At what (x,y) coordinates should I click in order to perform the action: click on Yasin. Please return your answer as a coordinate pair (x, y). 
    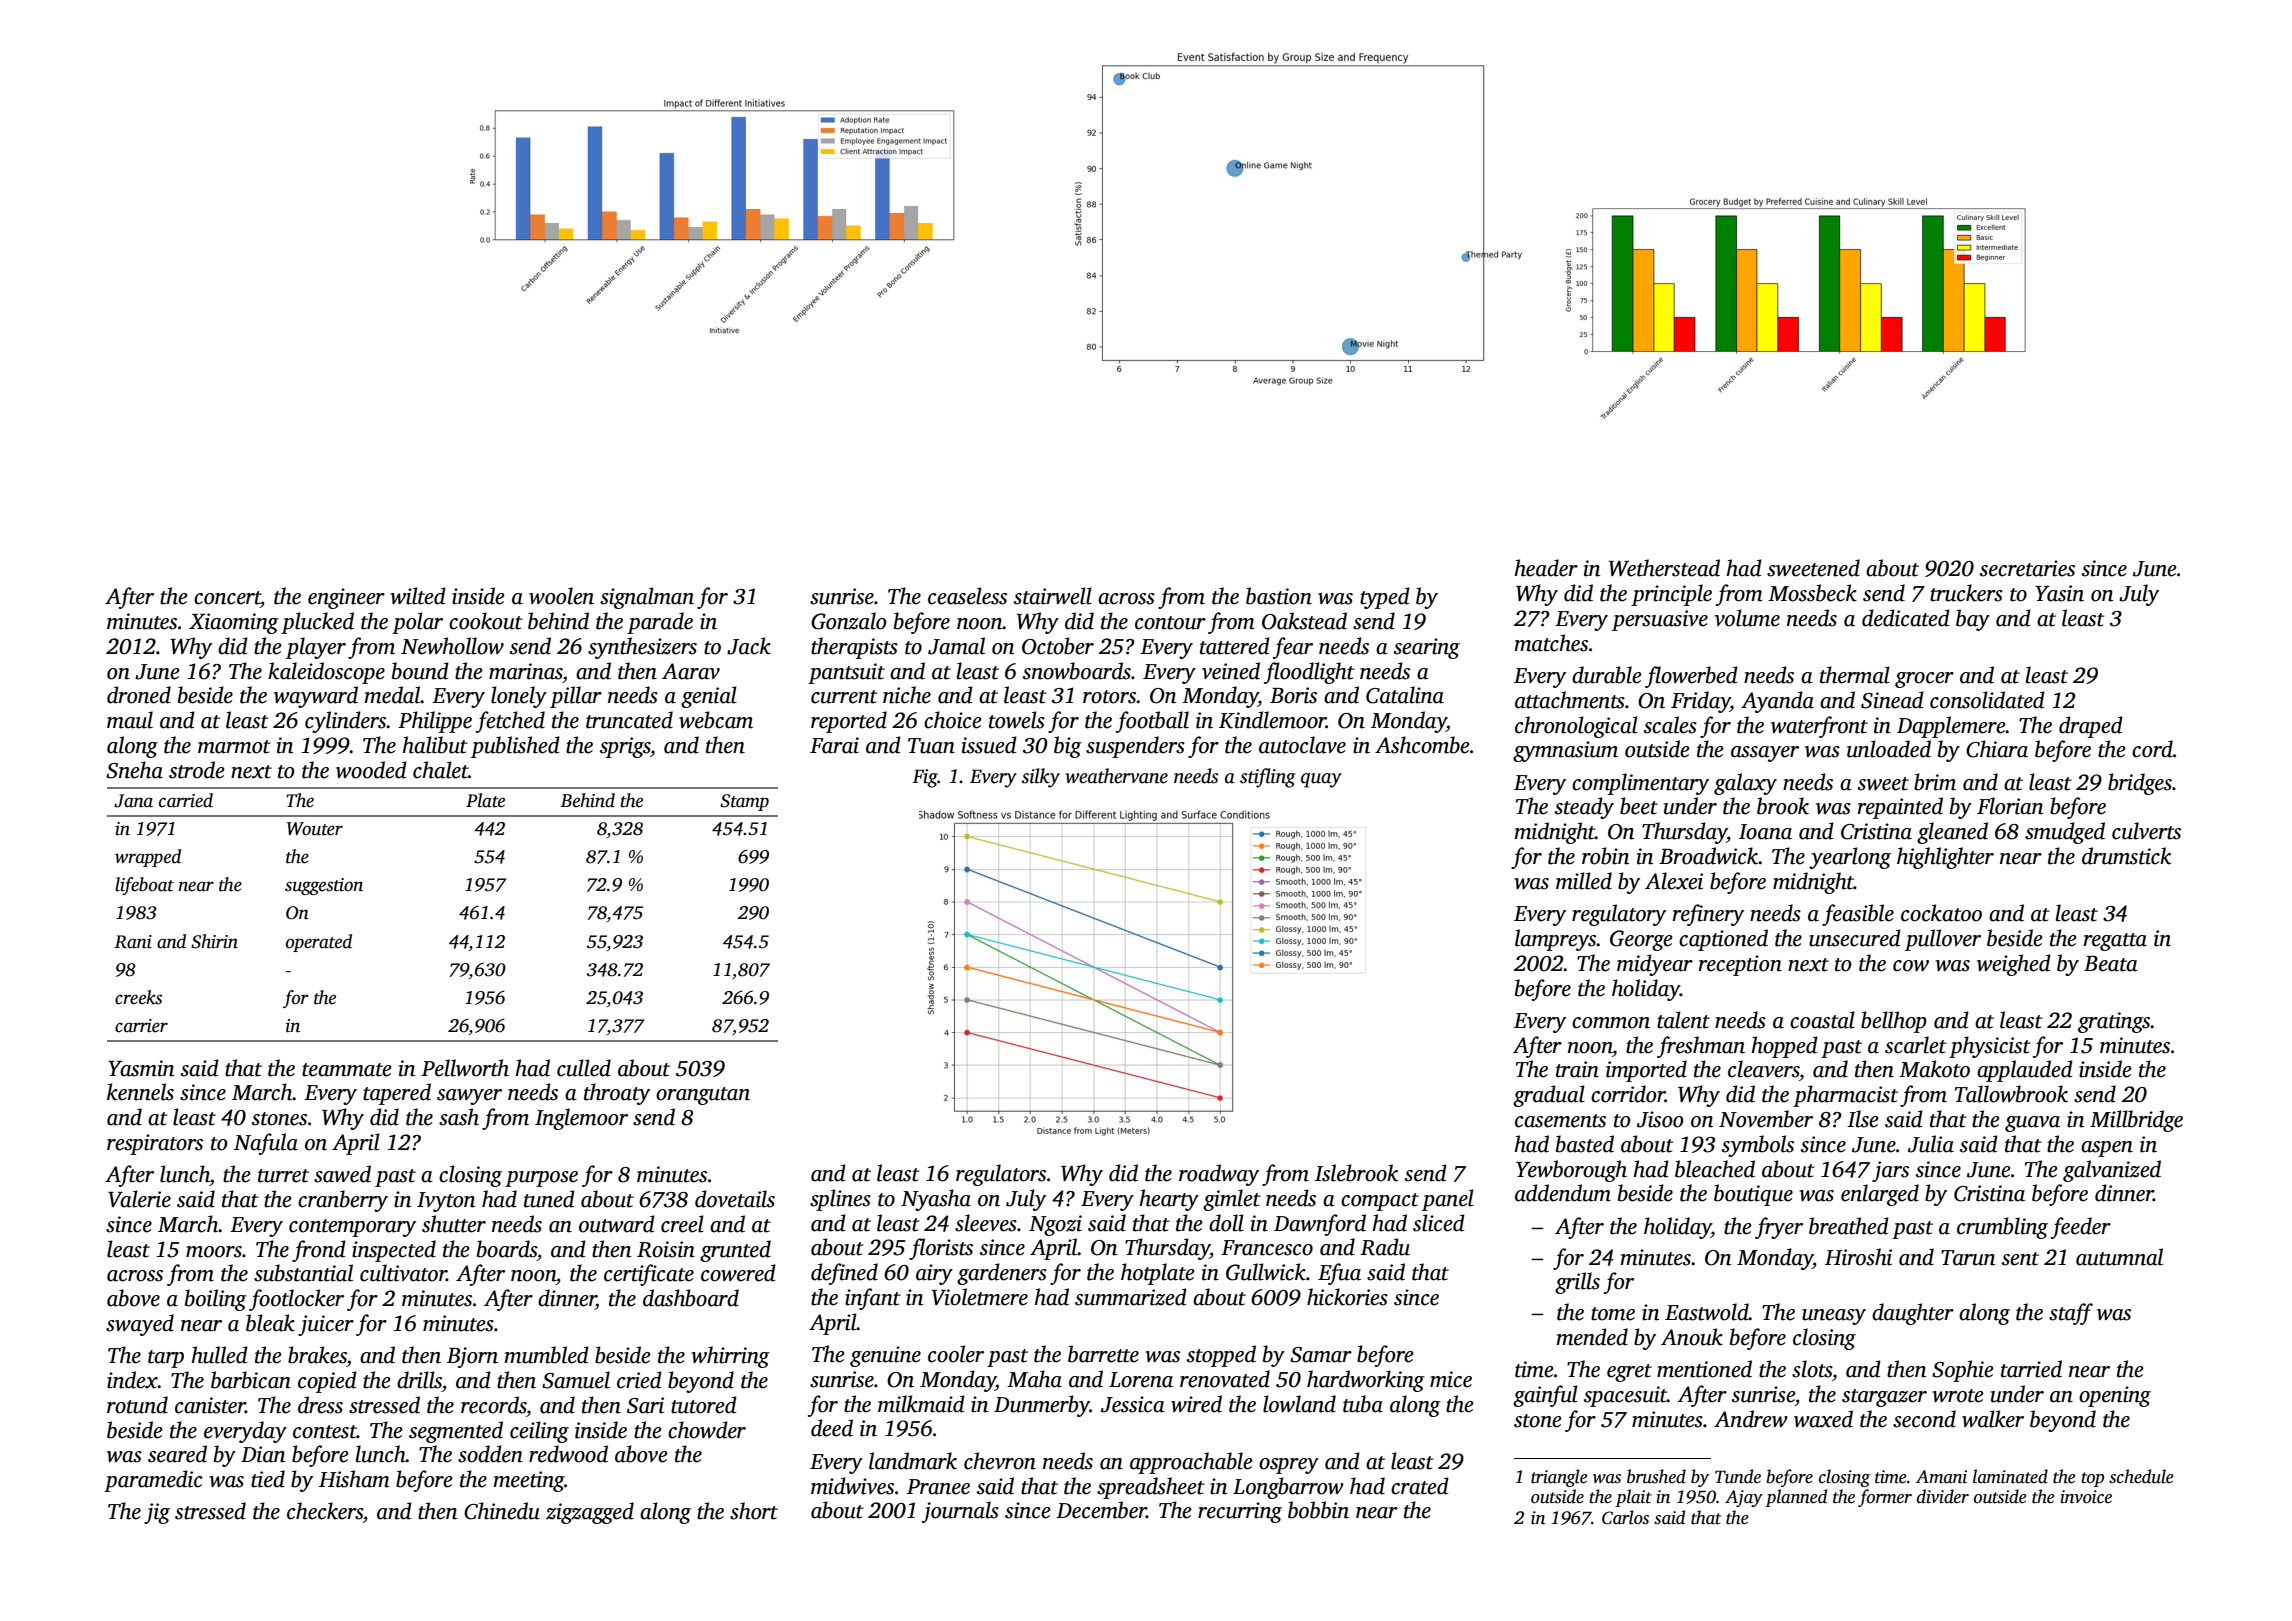
    Looking at the image, I should click on (2059, 593).
